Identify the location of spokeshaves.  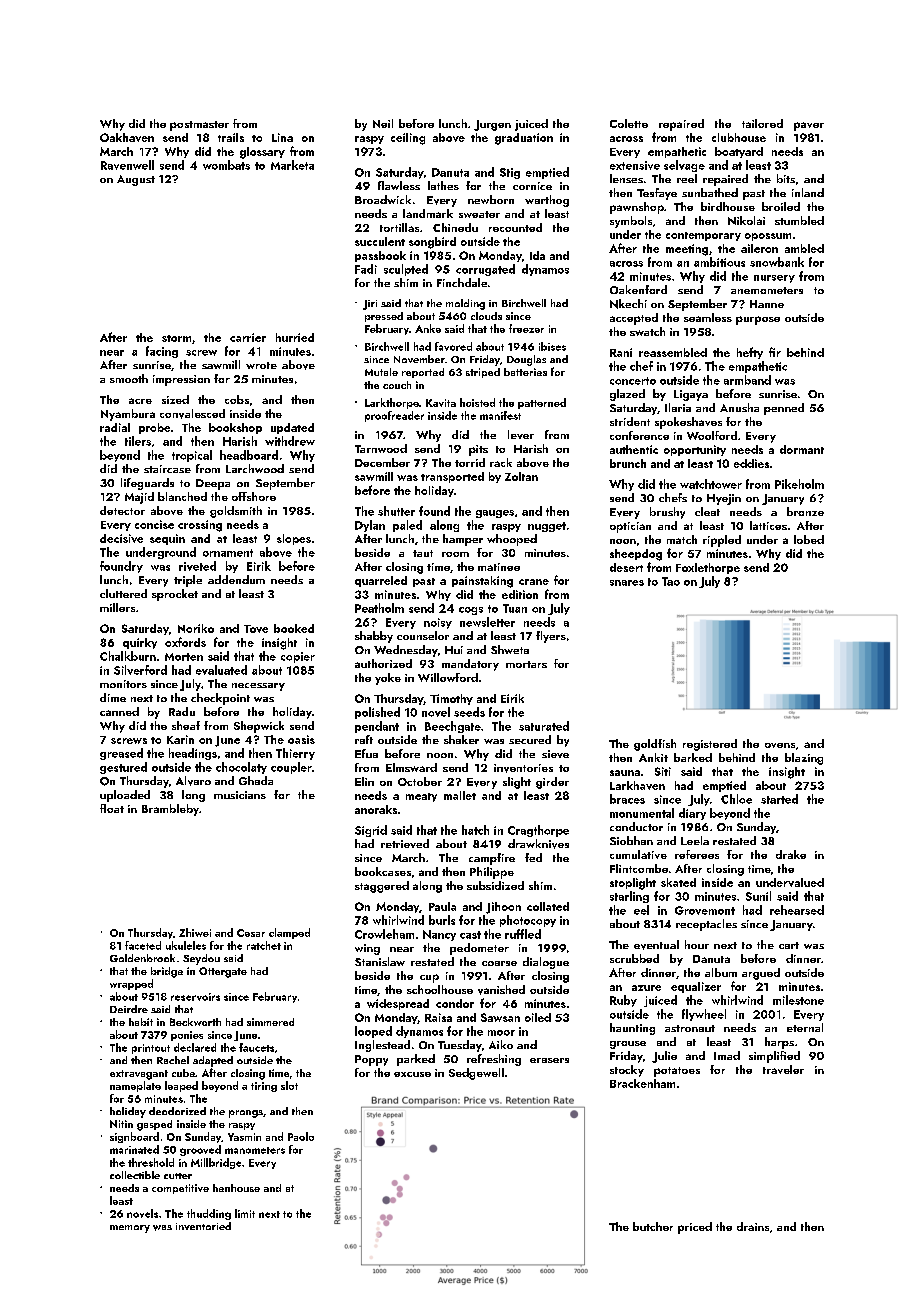
(688, 423).
